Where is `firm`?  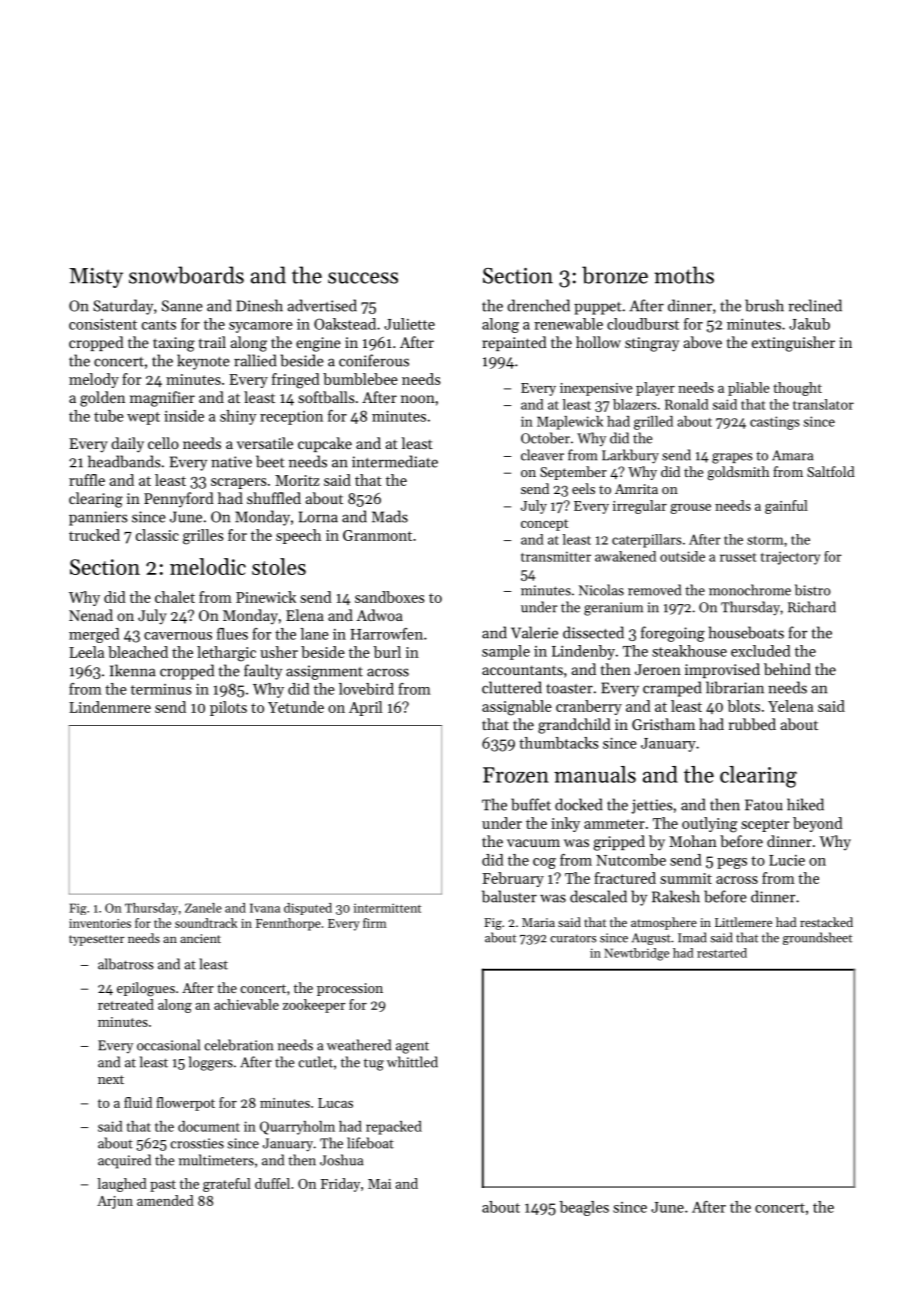
firm is located at coordinates (374, 923).
